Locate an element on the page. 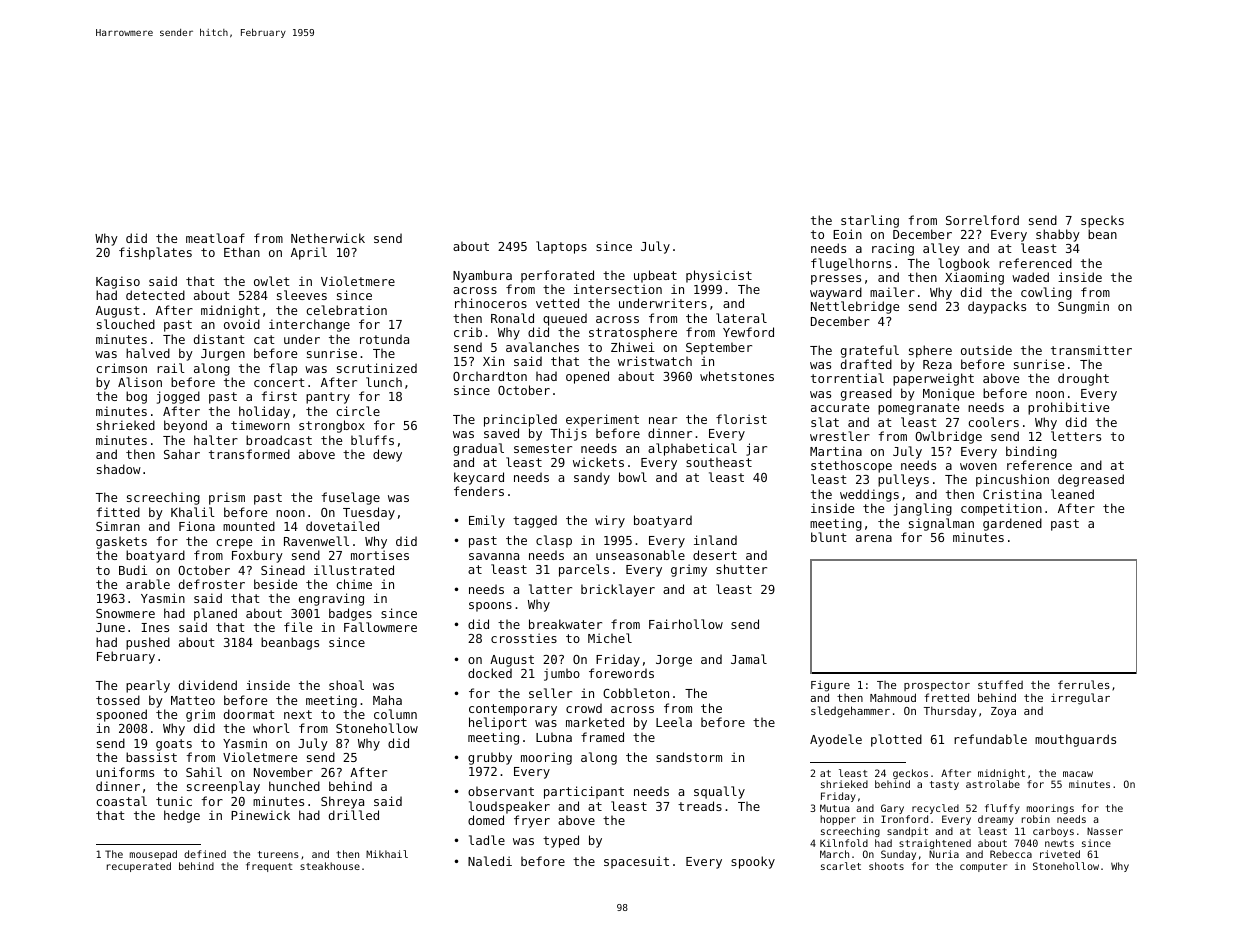 This document has width=1233, height=952. Jamal is located at coordinates (749, 659).
